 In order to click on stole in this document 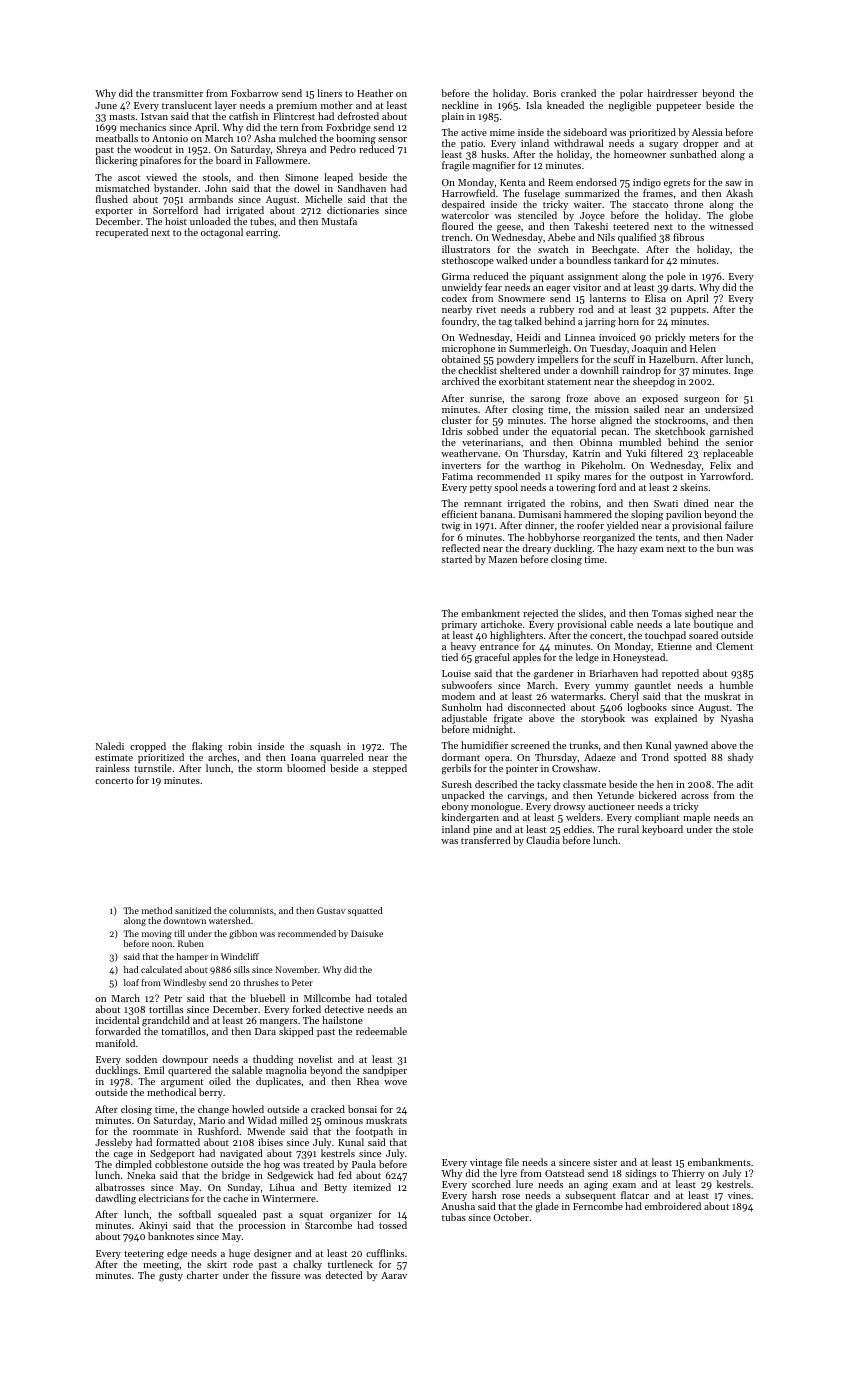, I will do `click(743, 829)`.
